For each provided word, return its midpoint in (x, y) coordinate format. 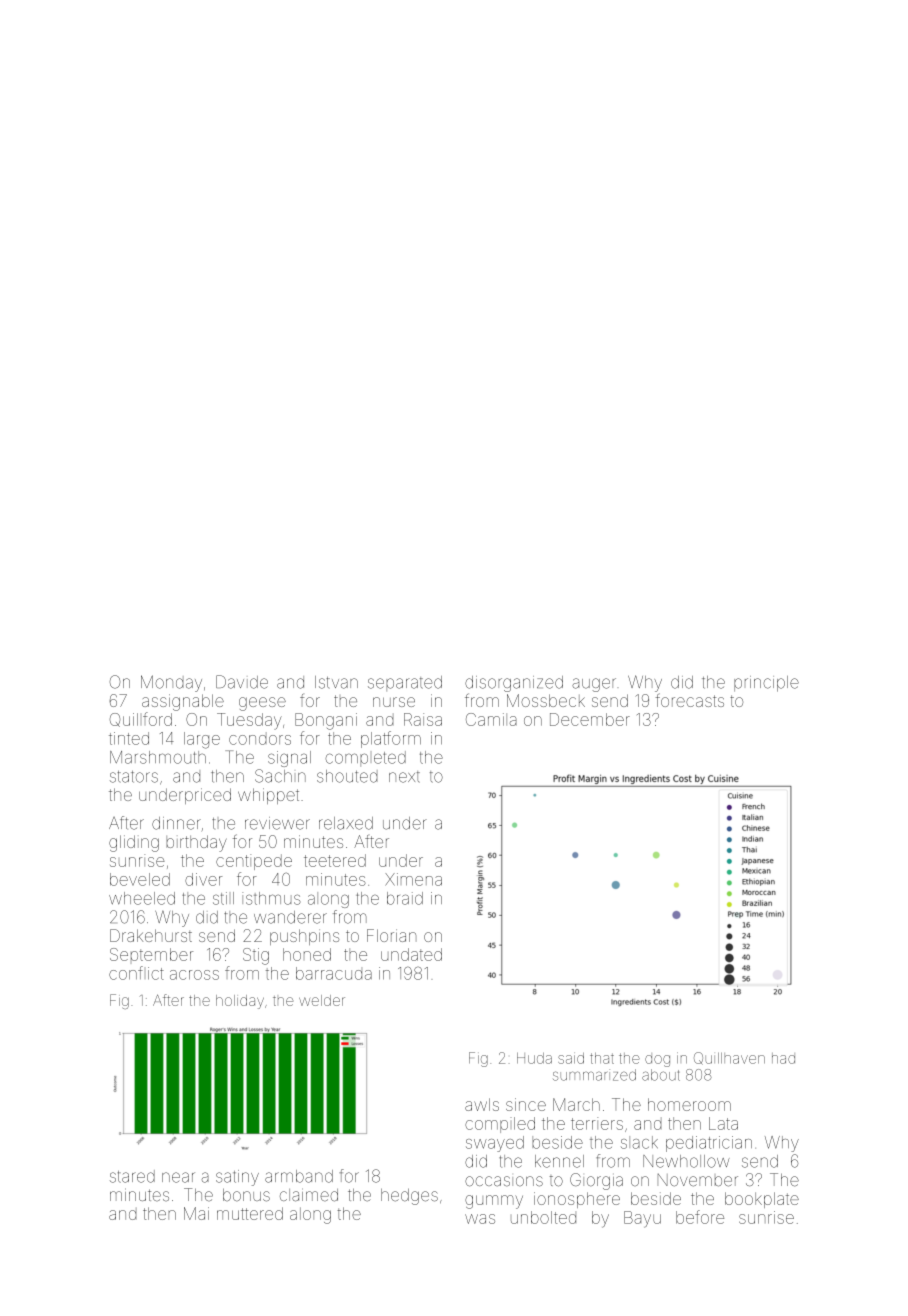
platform (391, 739)
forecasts (690, 700)
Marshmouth (158, 757)
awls (482, 1104)
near (178, 1177)
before (700, 1217)
